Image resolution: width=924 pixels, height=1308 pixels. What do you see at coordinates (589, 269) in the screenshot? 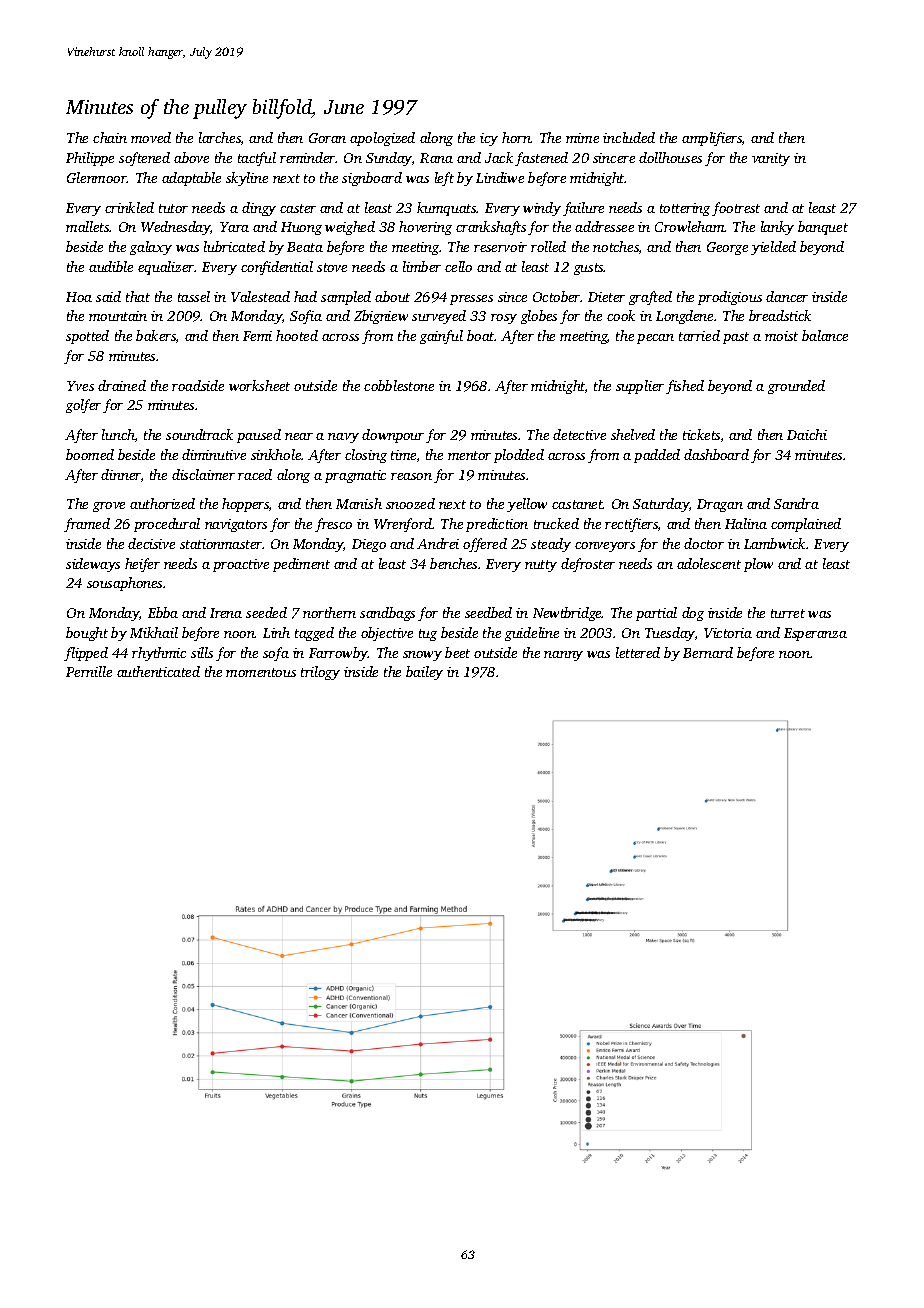
I see `gusts` at bounding box center [589, 269].
